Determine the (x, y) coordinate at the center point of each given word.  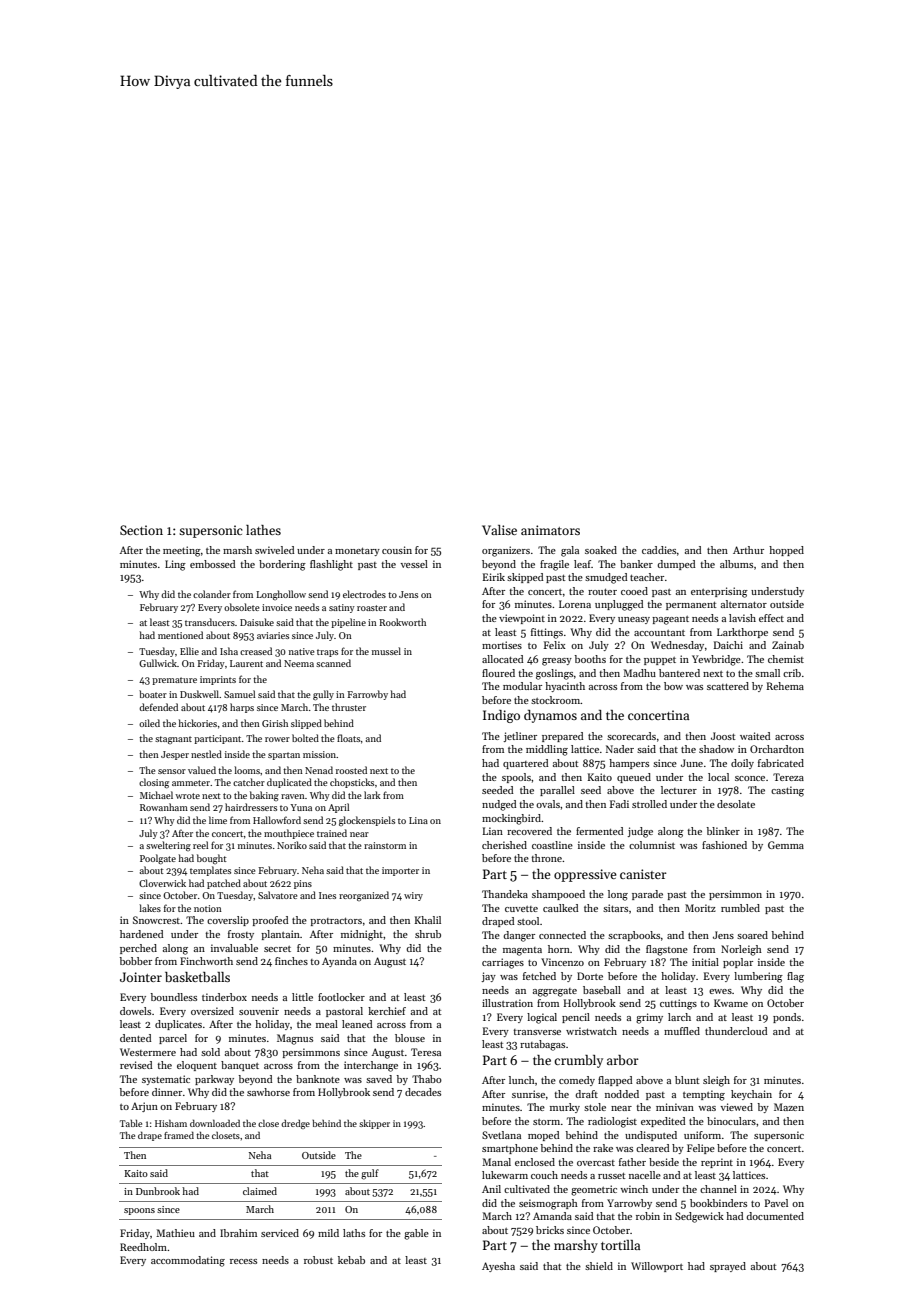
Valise (499, 530)
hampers (629, 764)
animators (550, 530)
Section (141, 530)
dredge (295, 1124)
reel (200, 845)
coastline (552, 845)
